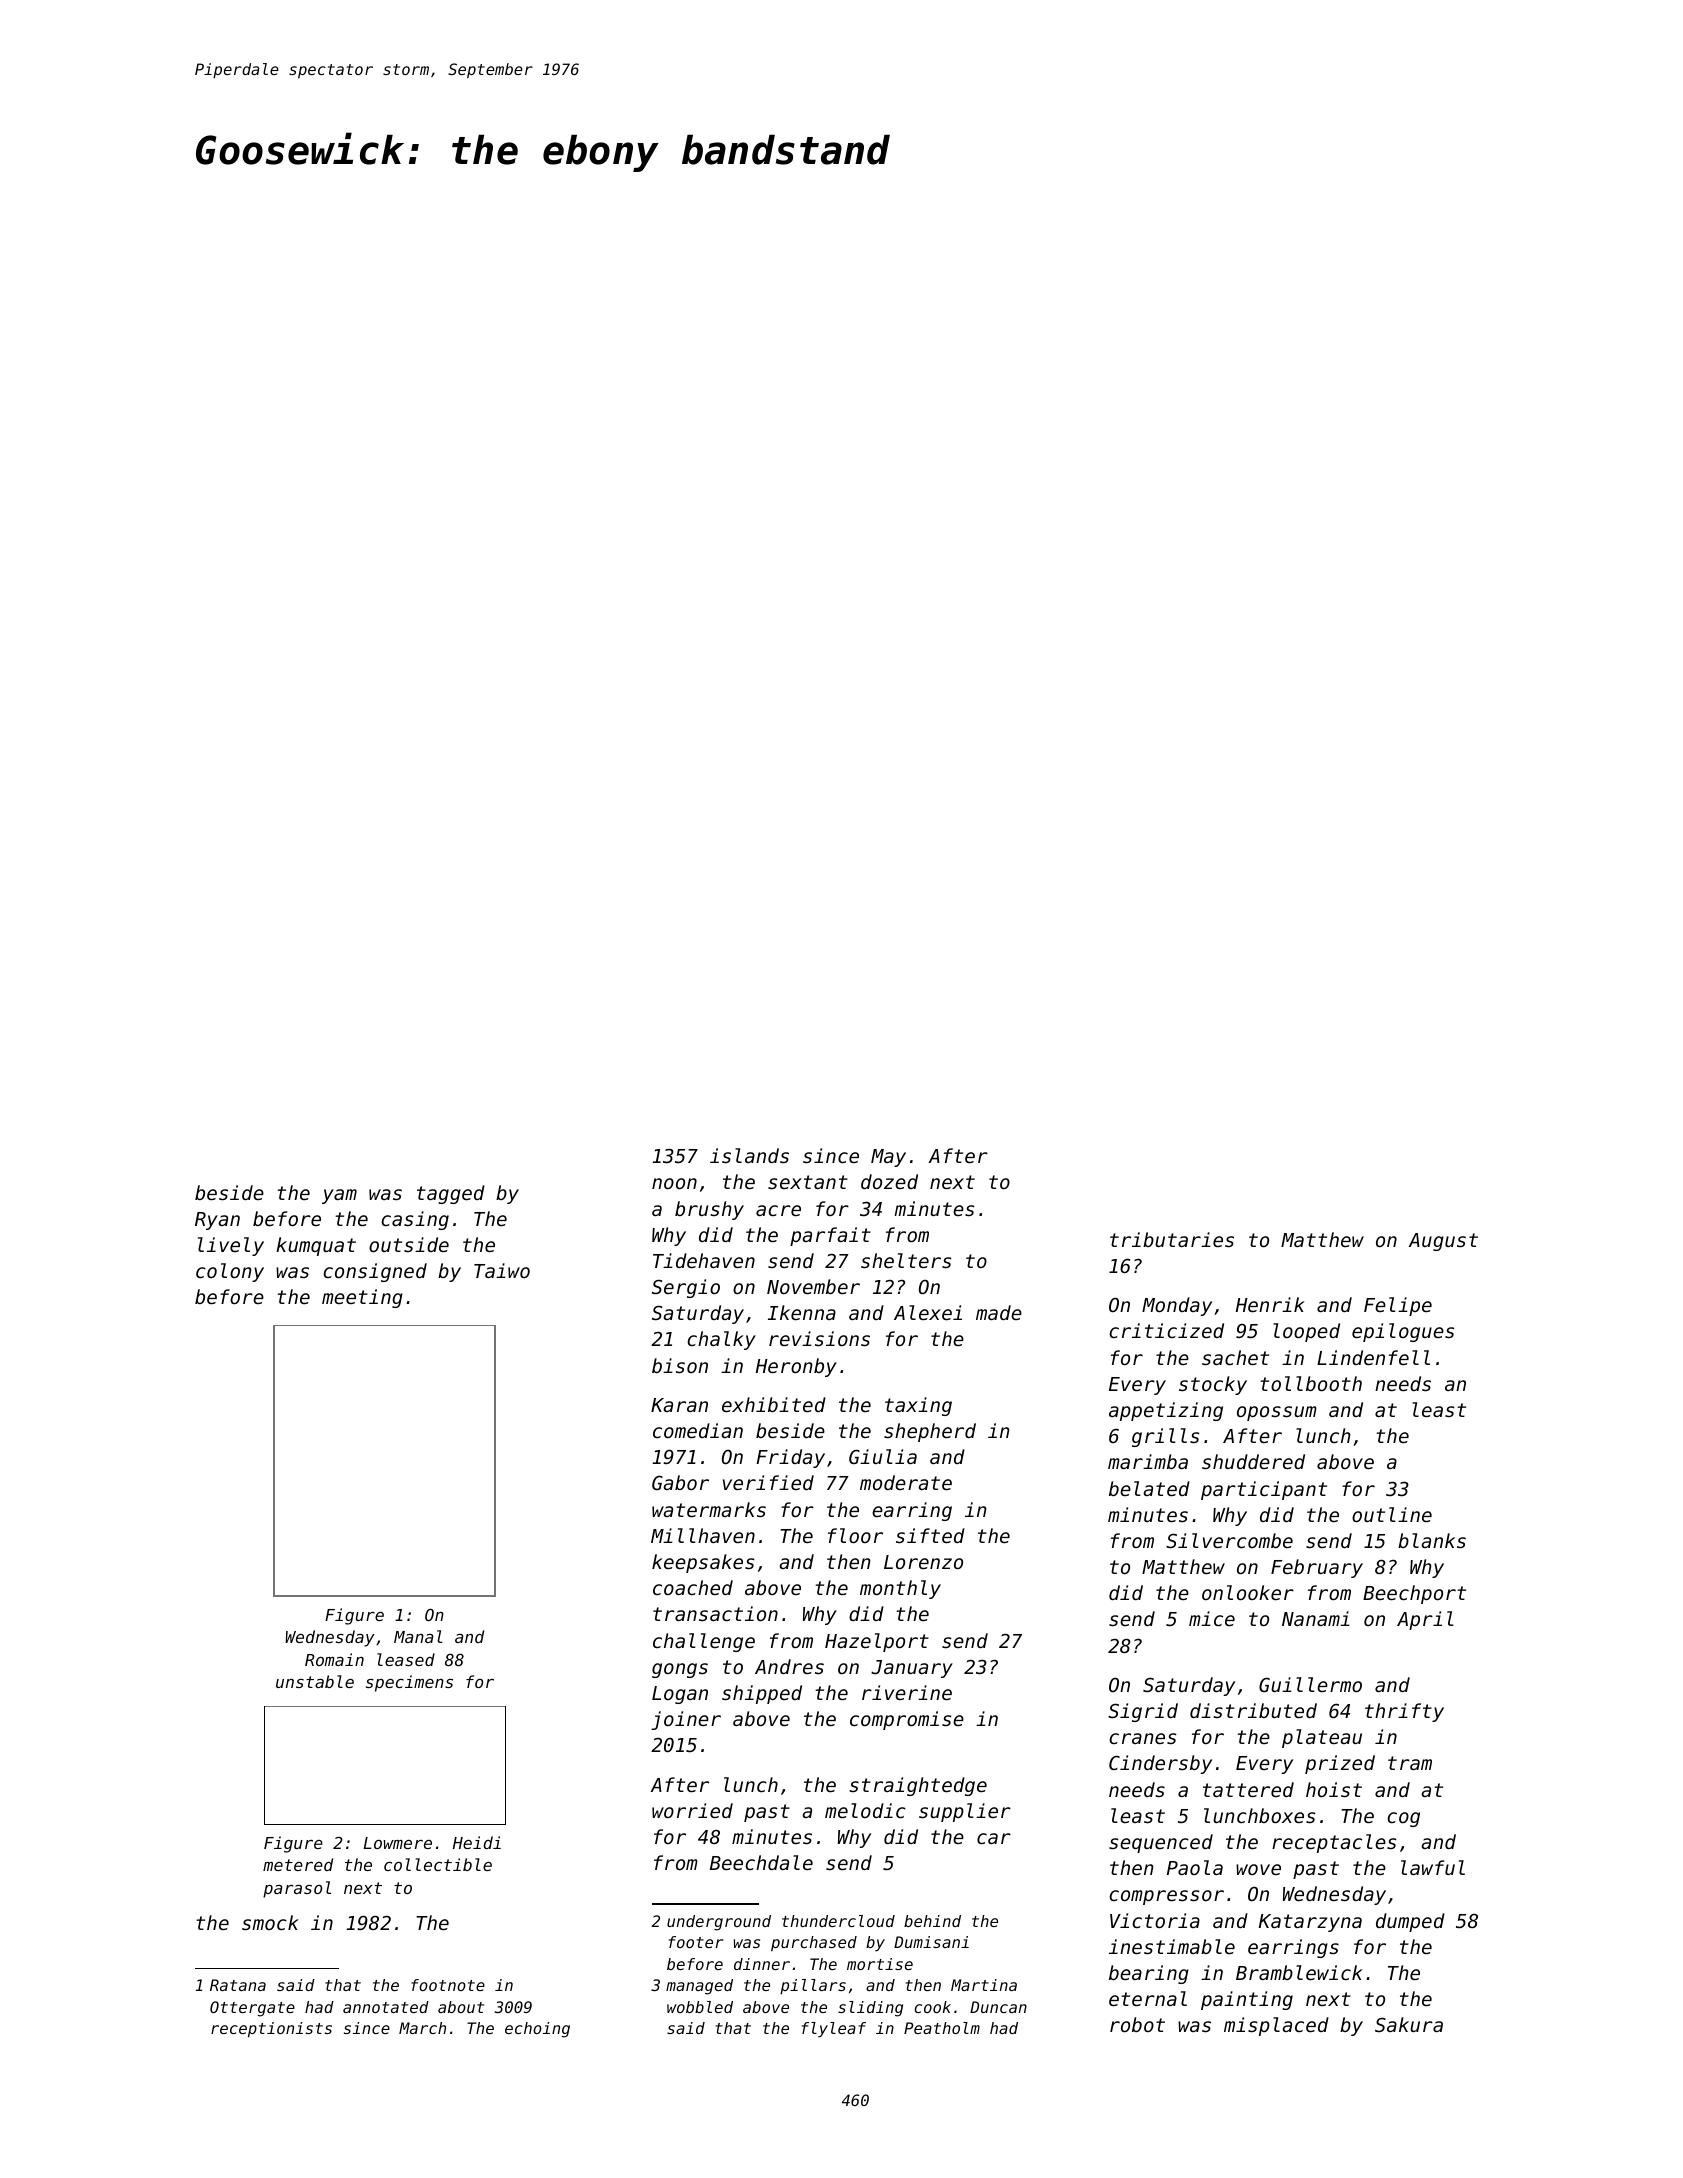  I want to click on May, so click(888, 1158).
